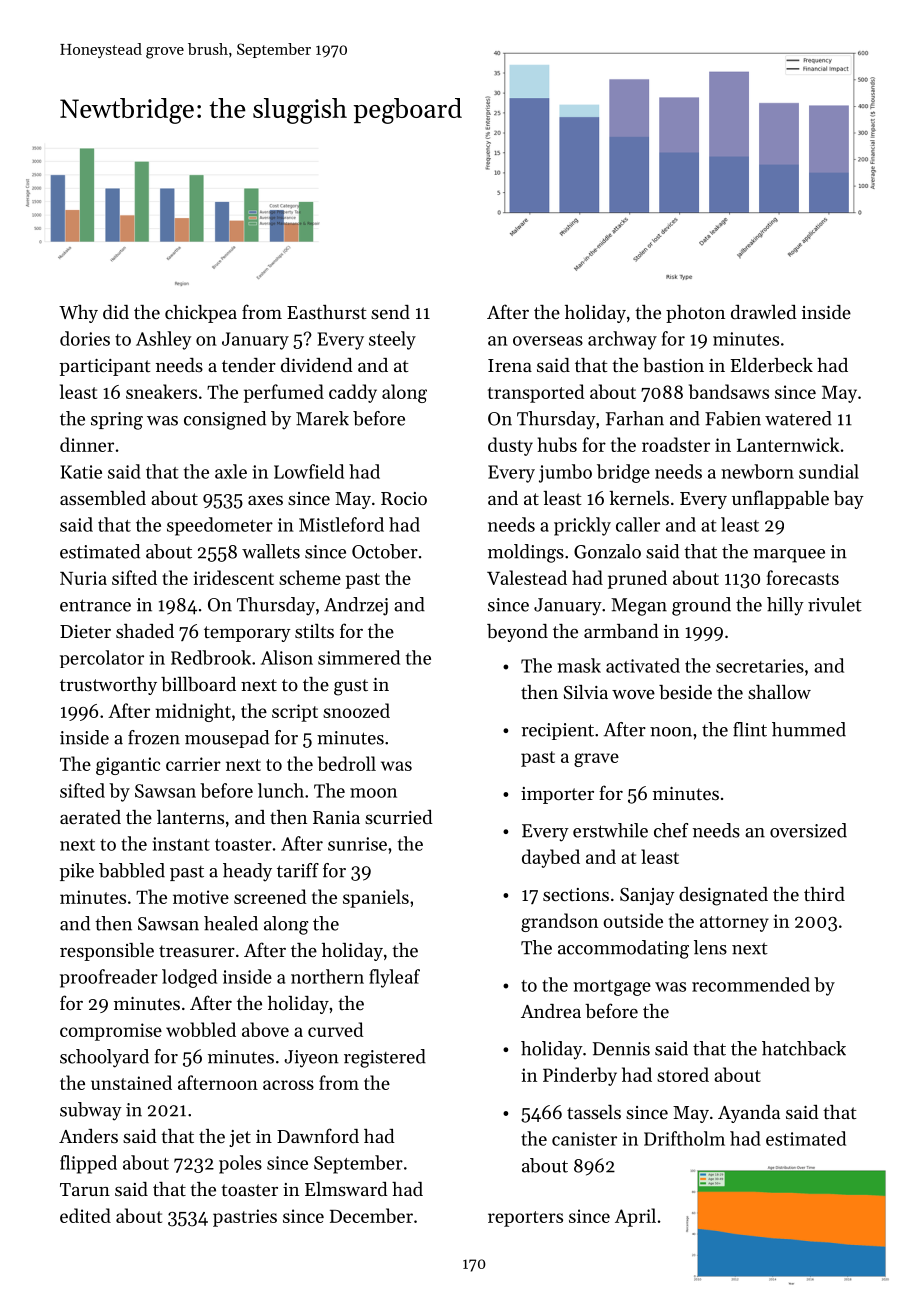  Describe the element at coordinates (643, 665) in the screenshot. I see `activated` at that location.
